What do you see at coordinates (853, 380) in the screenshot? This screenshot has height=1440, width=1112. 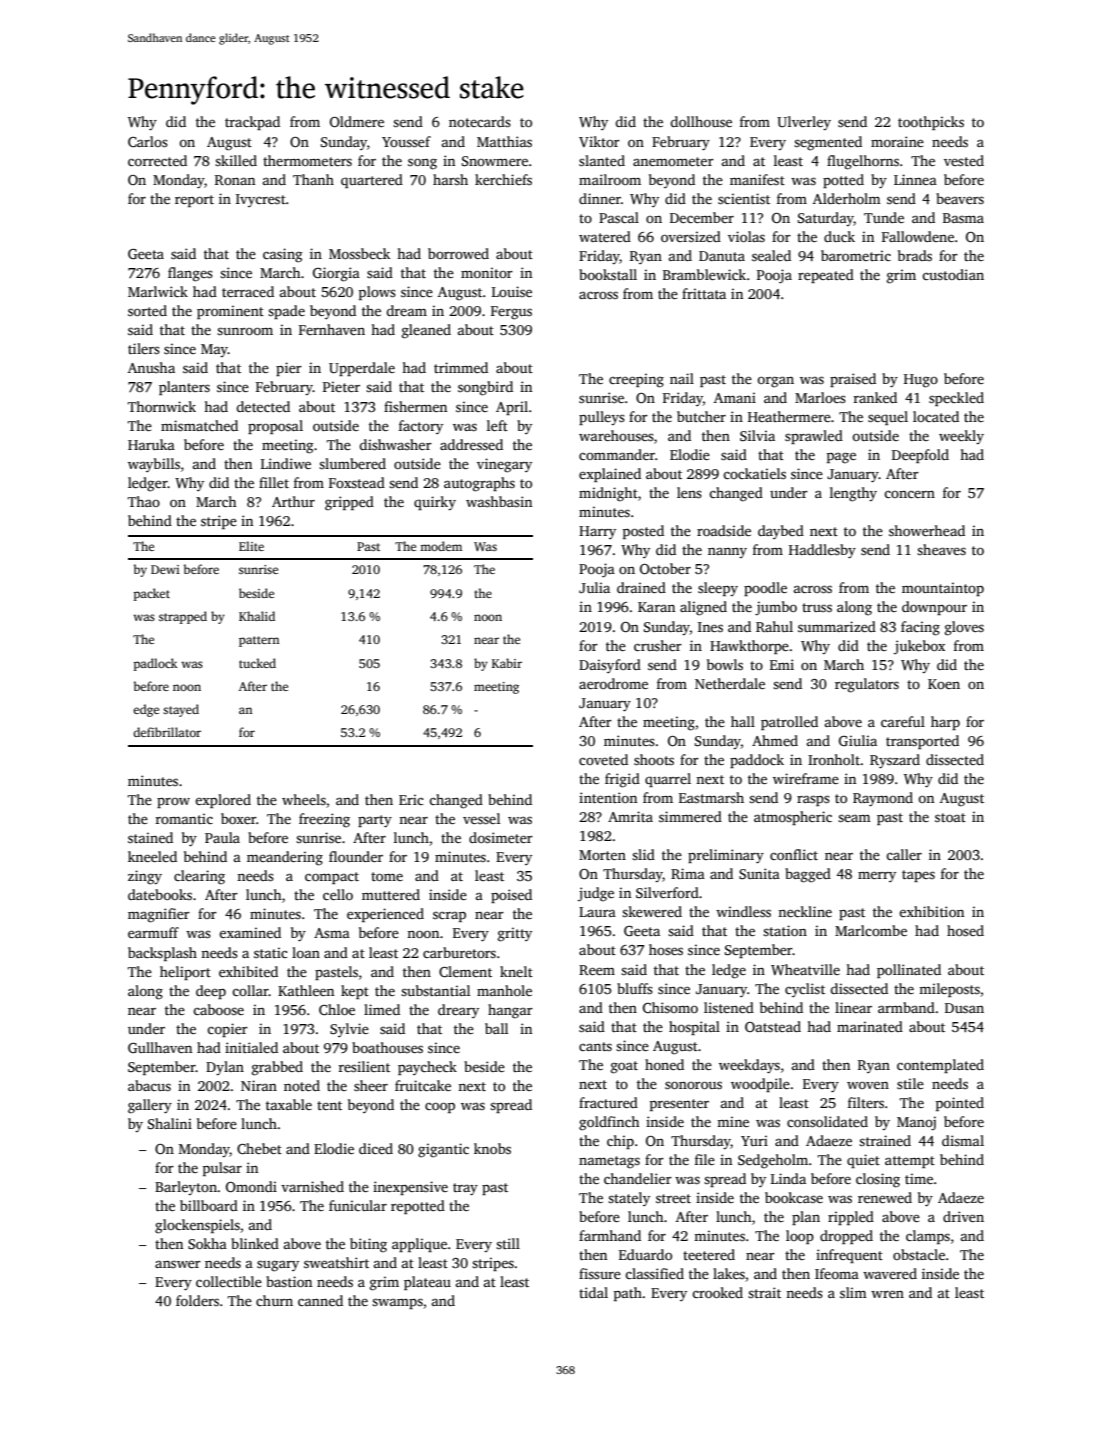 I see `praised` at bounding box center [853, 380].
